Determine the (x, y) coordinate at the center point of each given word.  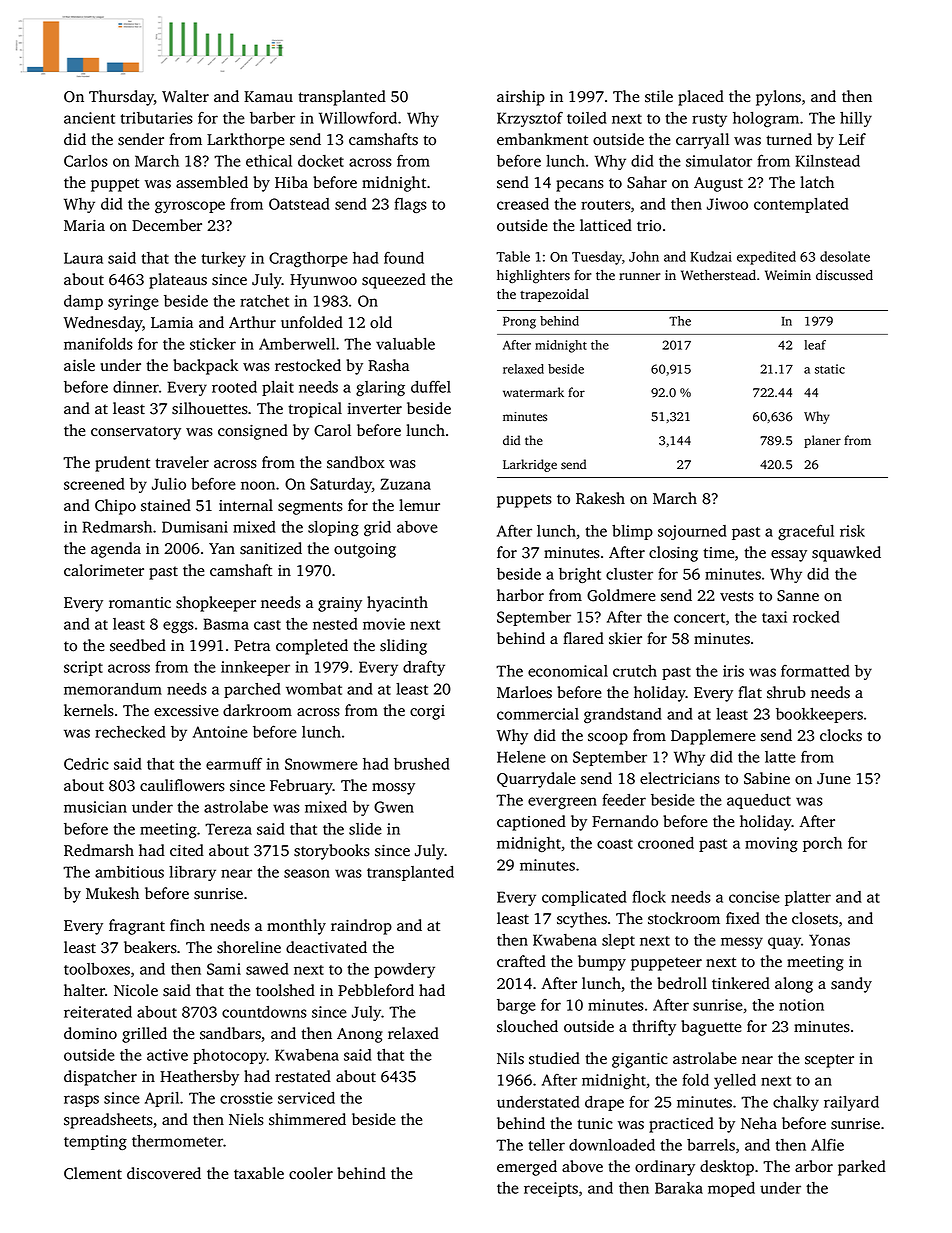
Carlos (86, 161)
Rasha (388, 365)
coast (615, 844)
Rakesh (600, 498)
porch (822, 844)
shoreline (249, 947)
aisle (79, 365)
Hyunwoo (323, 281)
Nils (510, 1058)
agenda (116, 550)
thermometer (177, 1141)
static (830, 369)
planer (822, 441)
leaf (815, 345)
